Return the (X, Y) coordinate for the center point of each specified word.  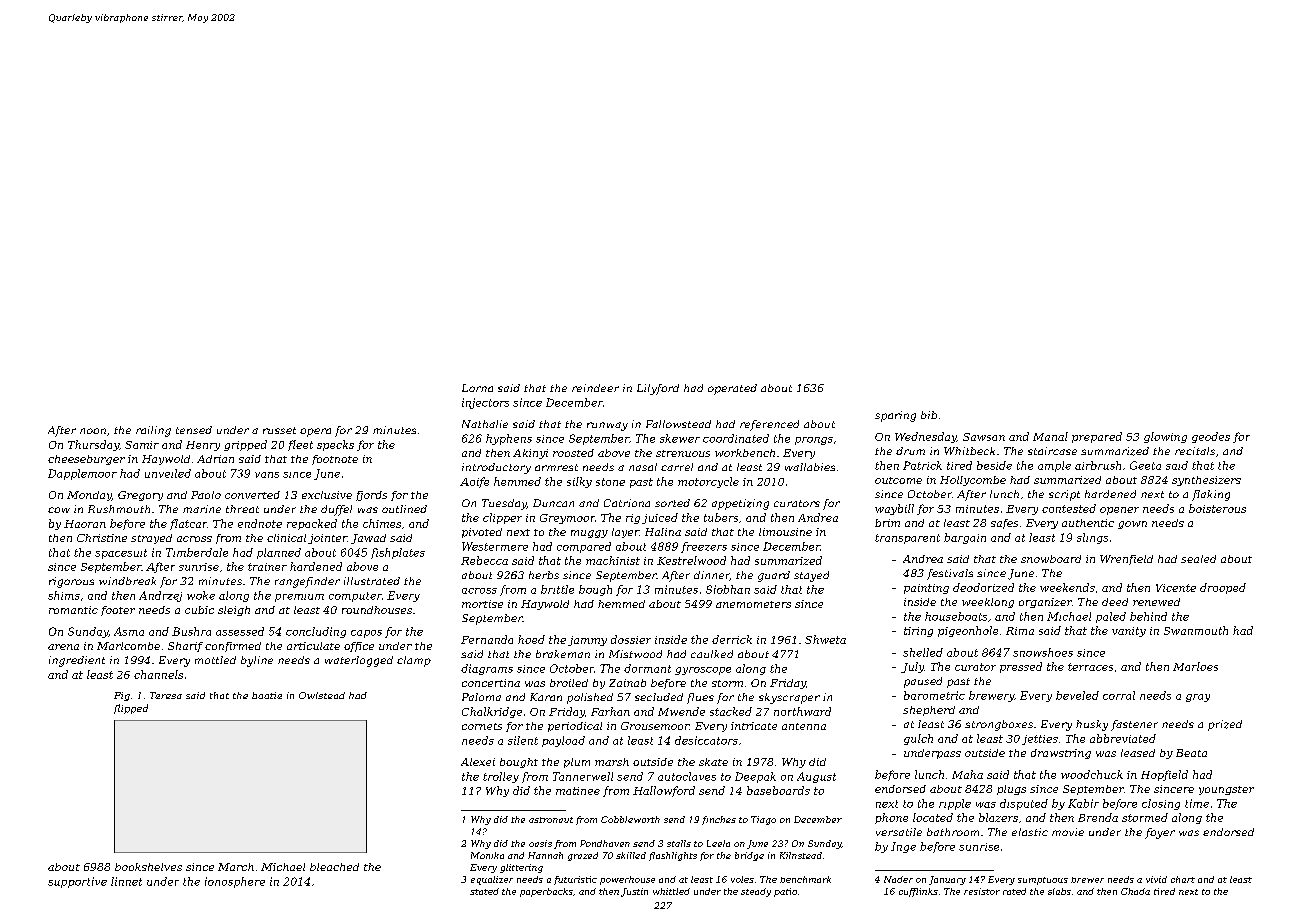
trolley (501, 777)
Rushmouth (119, 509)
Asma (129, 631)
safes (1004, 524)
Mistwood (635, 654)
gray (1198, 698)
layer (625, 533)
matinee (578, 791)
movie (1068, 832)
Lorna (477, 388)
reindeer (595, 388)
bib (929, 415)
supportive (77, 882)
